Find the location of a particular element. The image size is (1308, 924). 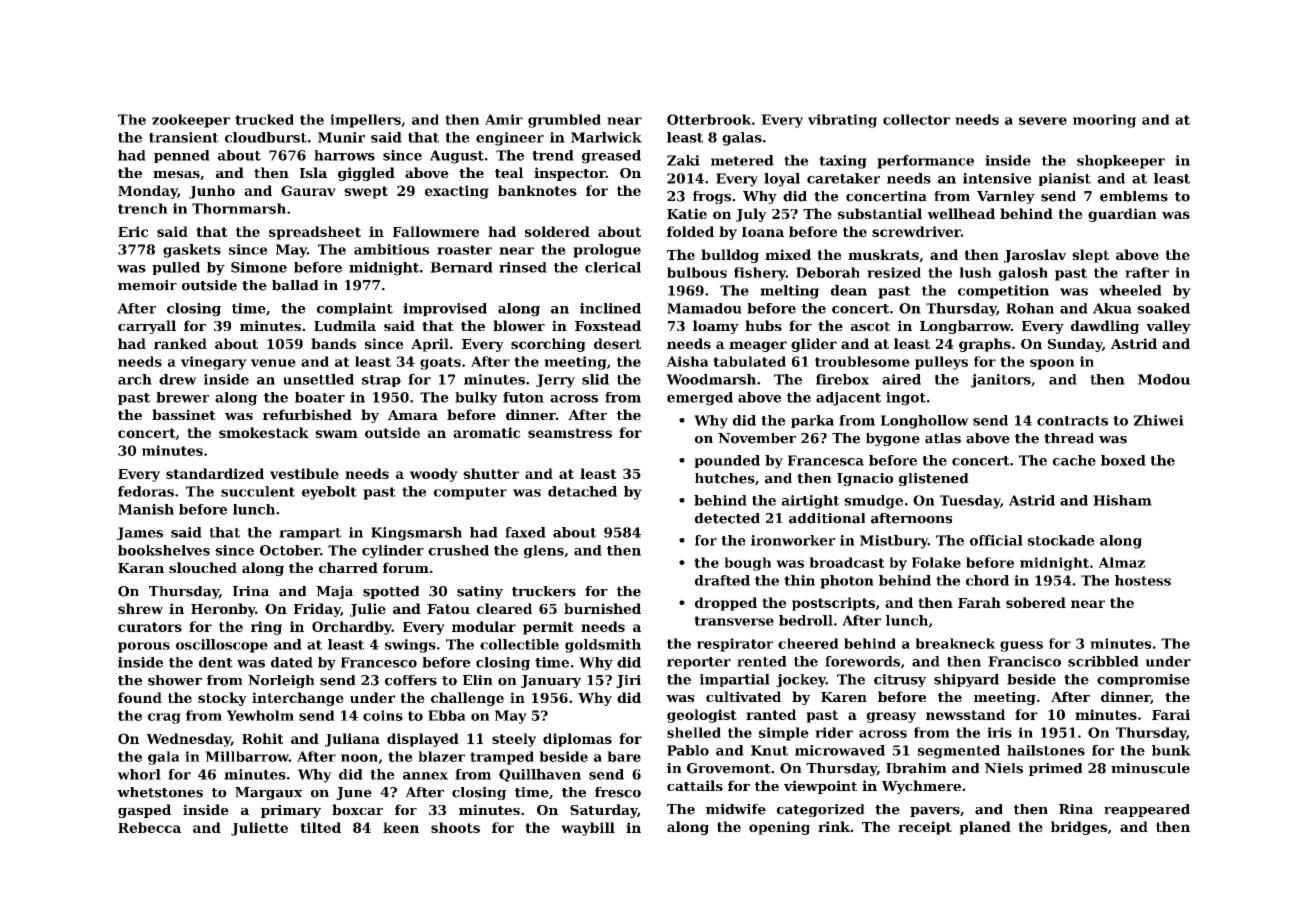

bassinet is located at coordinates (184, 414).
